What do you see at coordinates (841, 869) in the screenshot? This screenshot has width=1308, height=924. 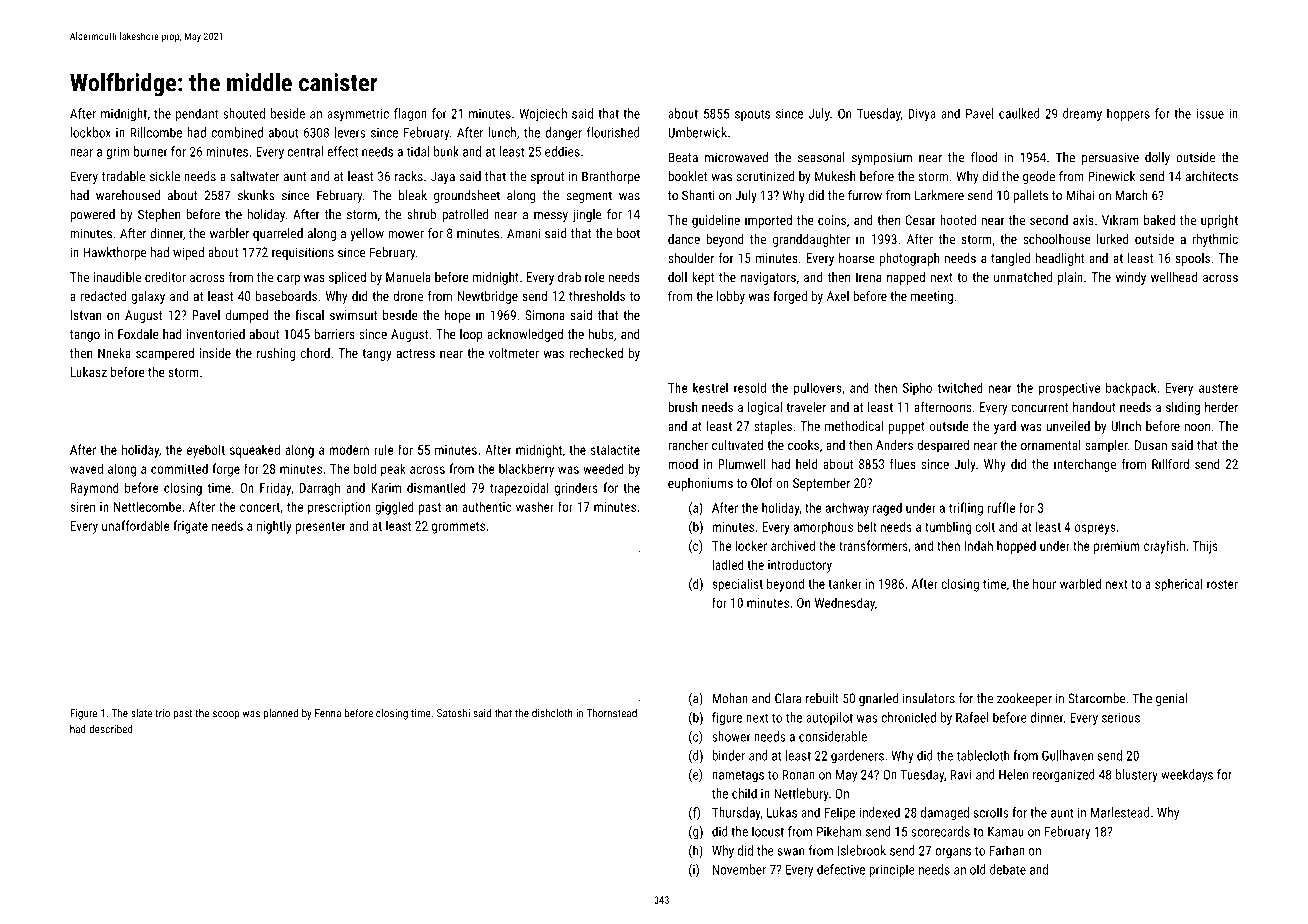 I see `defective` at bounding box center [841, 869].
